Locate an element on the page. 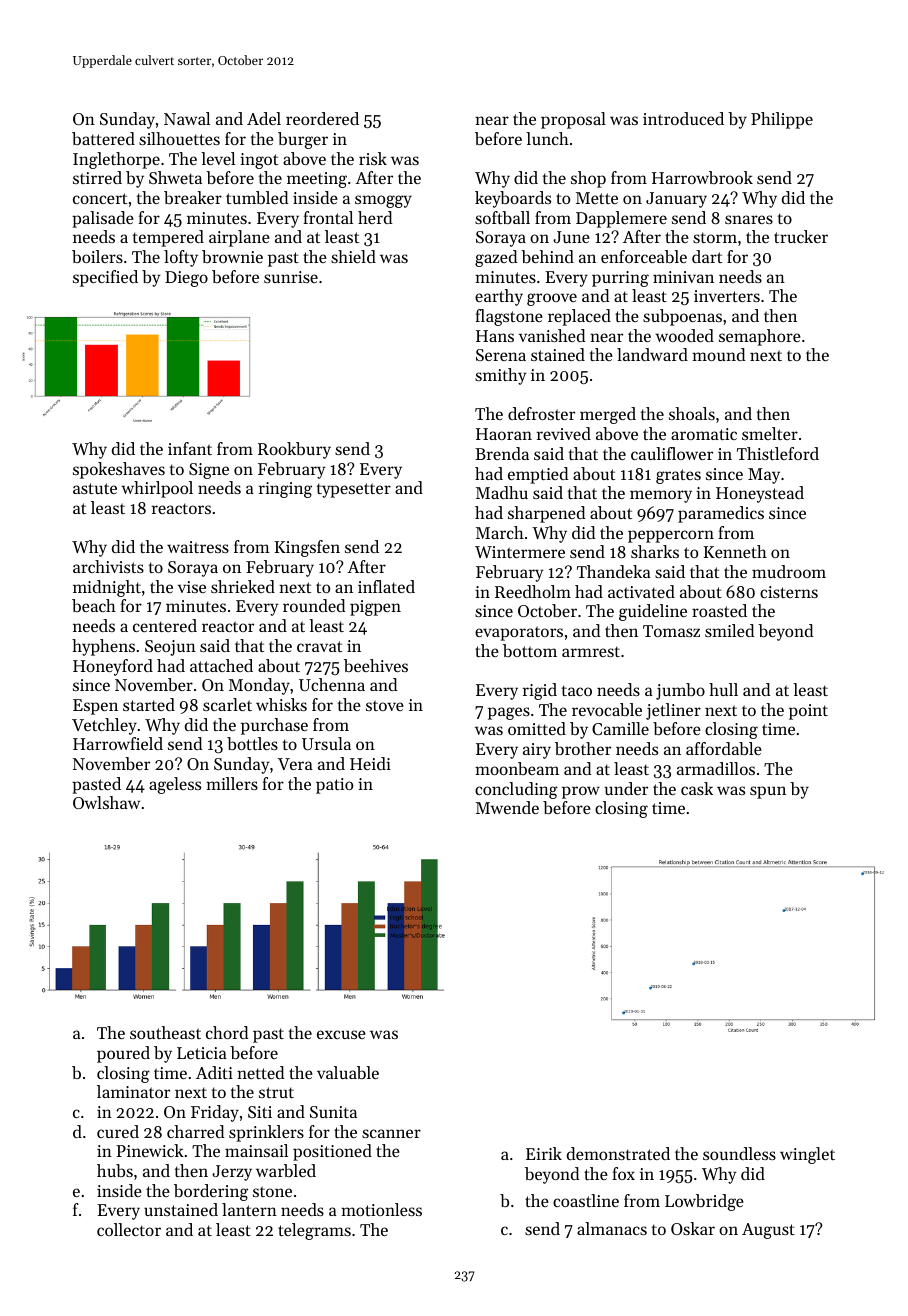 Image resolution: width=908 pixels, height=1316 pixels. typesetter is located at coordinates (354, 490).
